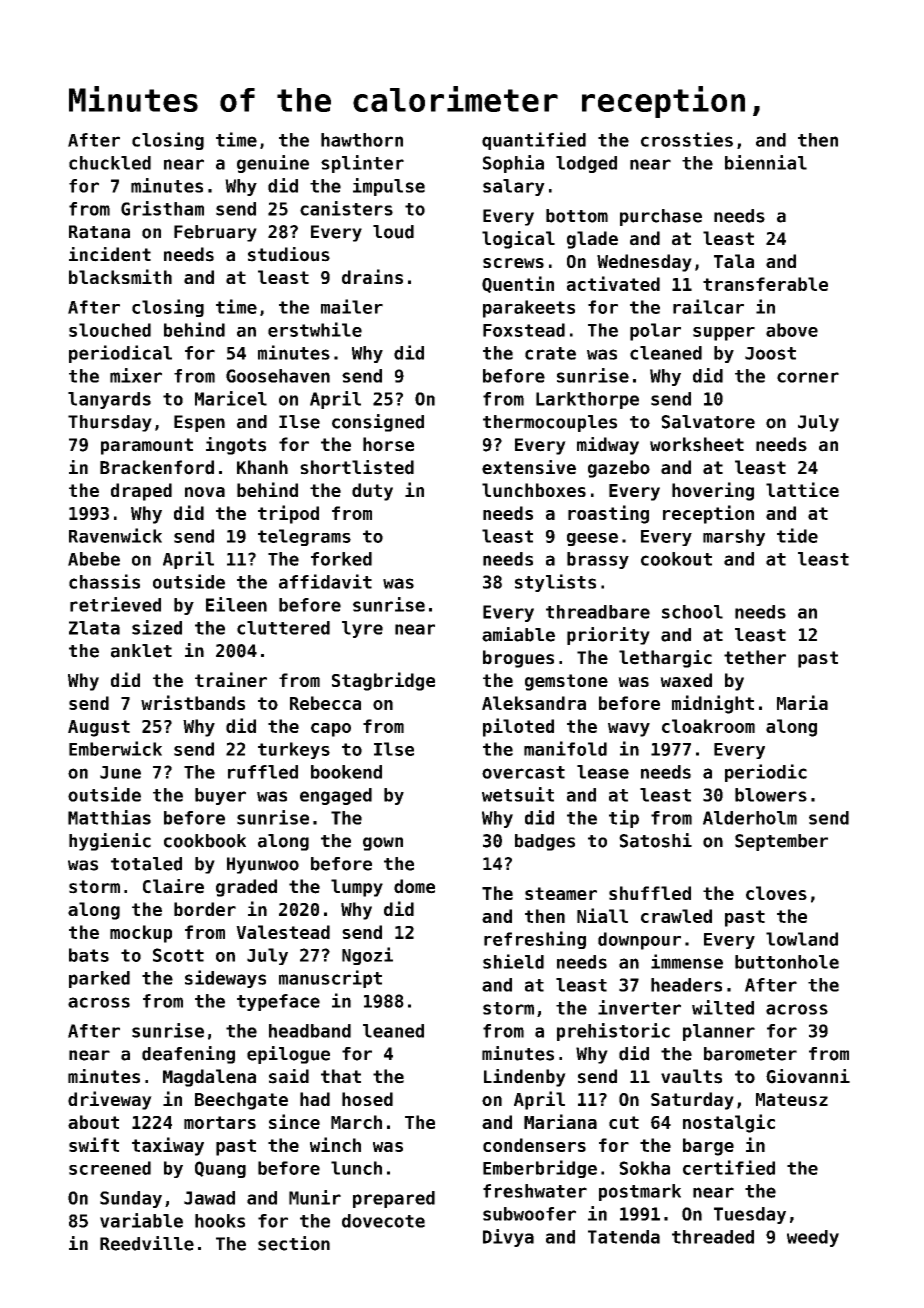 This image has height=1308, width=924. I want to click on paramount, so click(147, 446).
